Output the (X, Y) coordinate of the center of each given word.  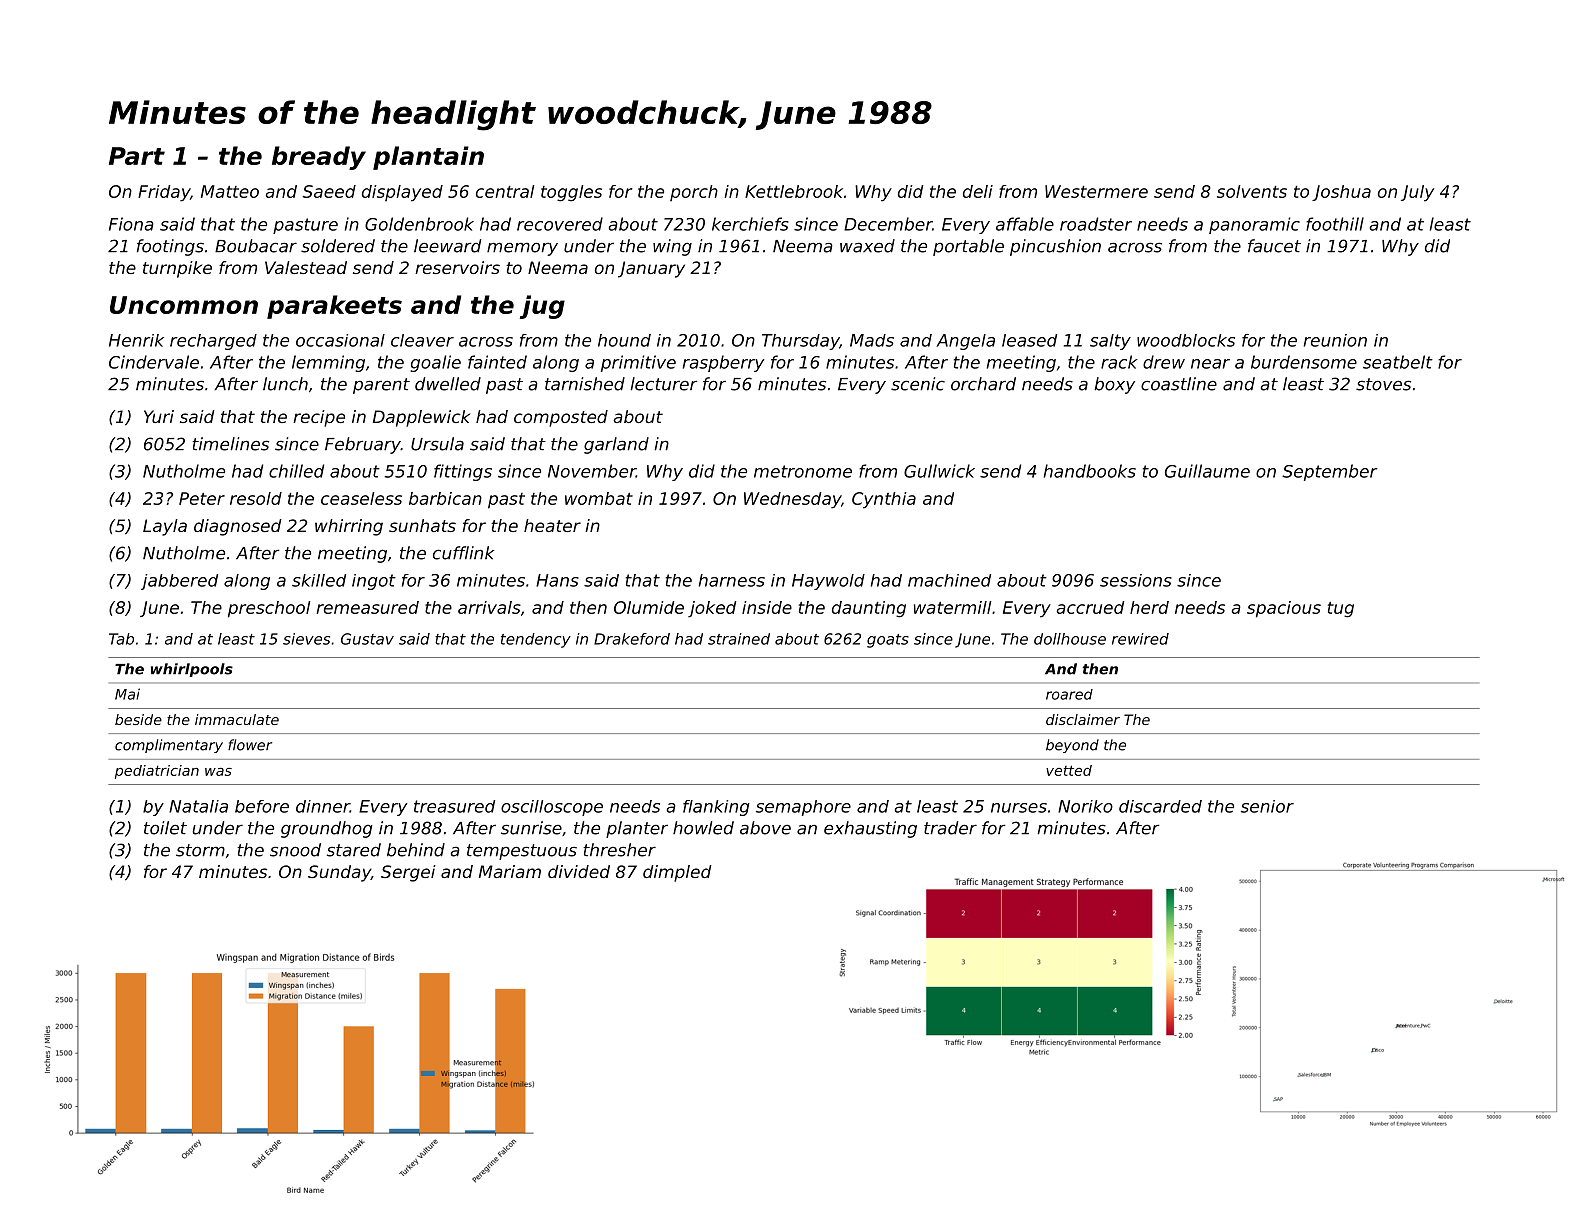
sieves (306, 639)
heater (552, 525)
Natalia (198, 806)
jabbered (179, 582)
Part (137, 156)
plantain (428, 158)
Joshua (1341, 193)
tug (1341, 610)
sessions (1136, 580)
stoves (1383, 384)
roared (1069, 694)
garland (616, 445)
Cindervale (154, 362)
